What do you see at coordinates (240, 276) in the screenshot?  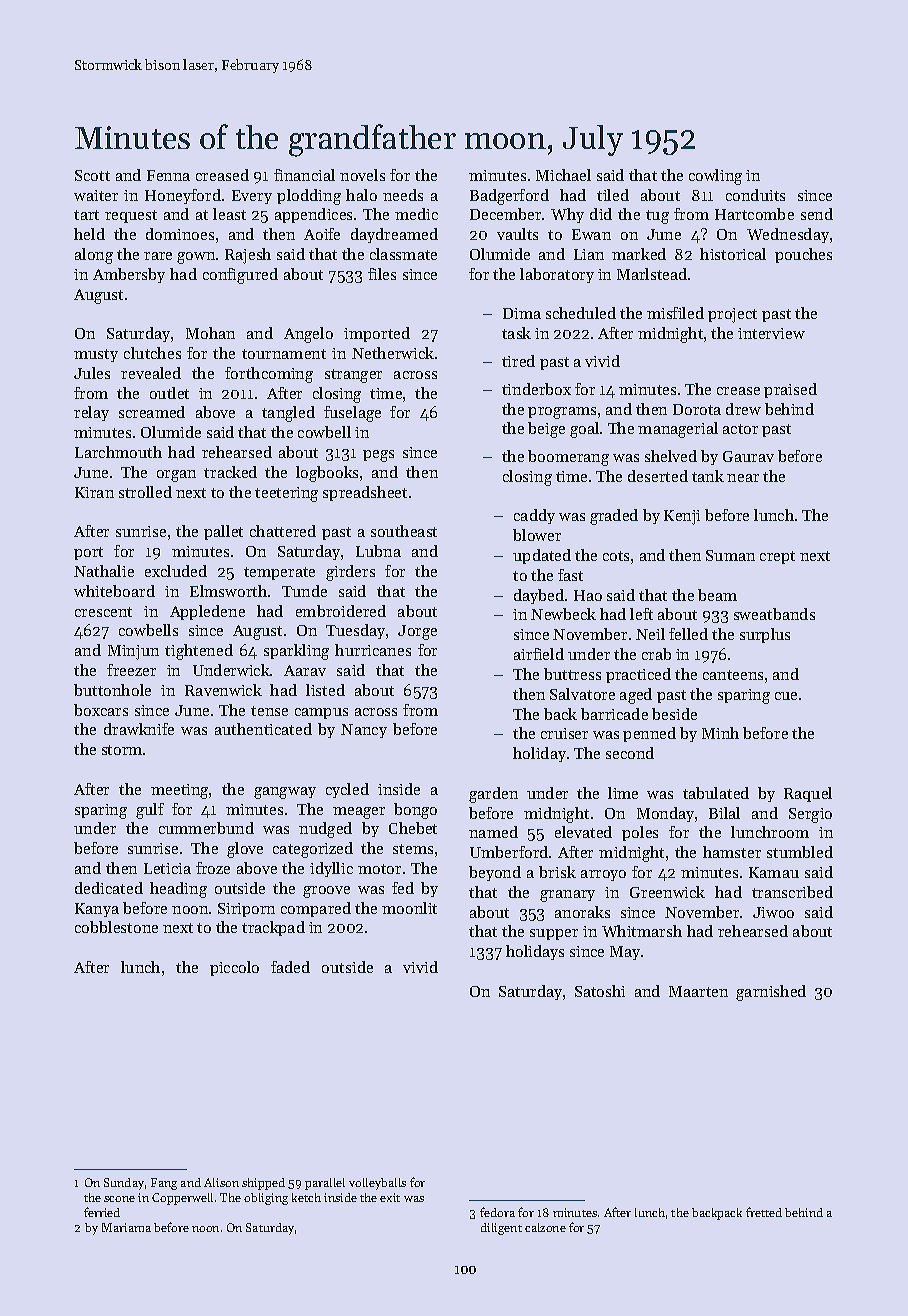 I see `configured` at bounding box center [240, 276].
